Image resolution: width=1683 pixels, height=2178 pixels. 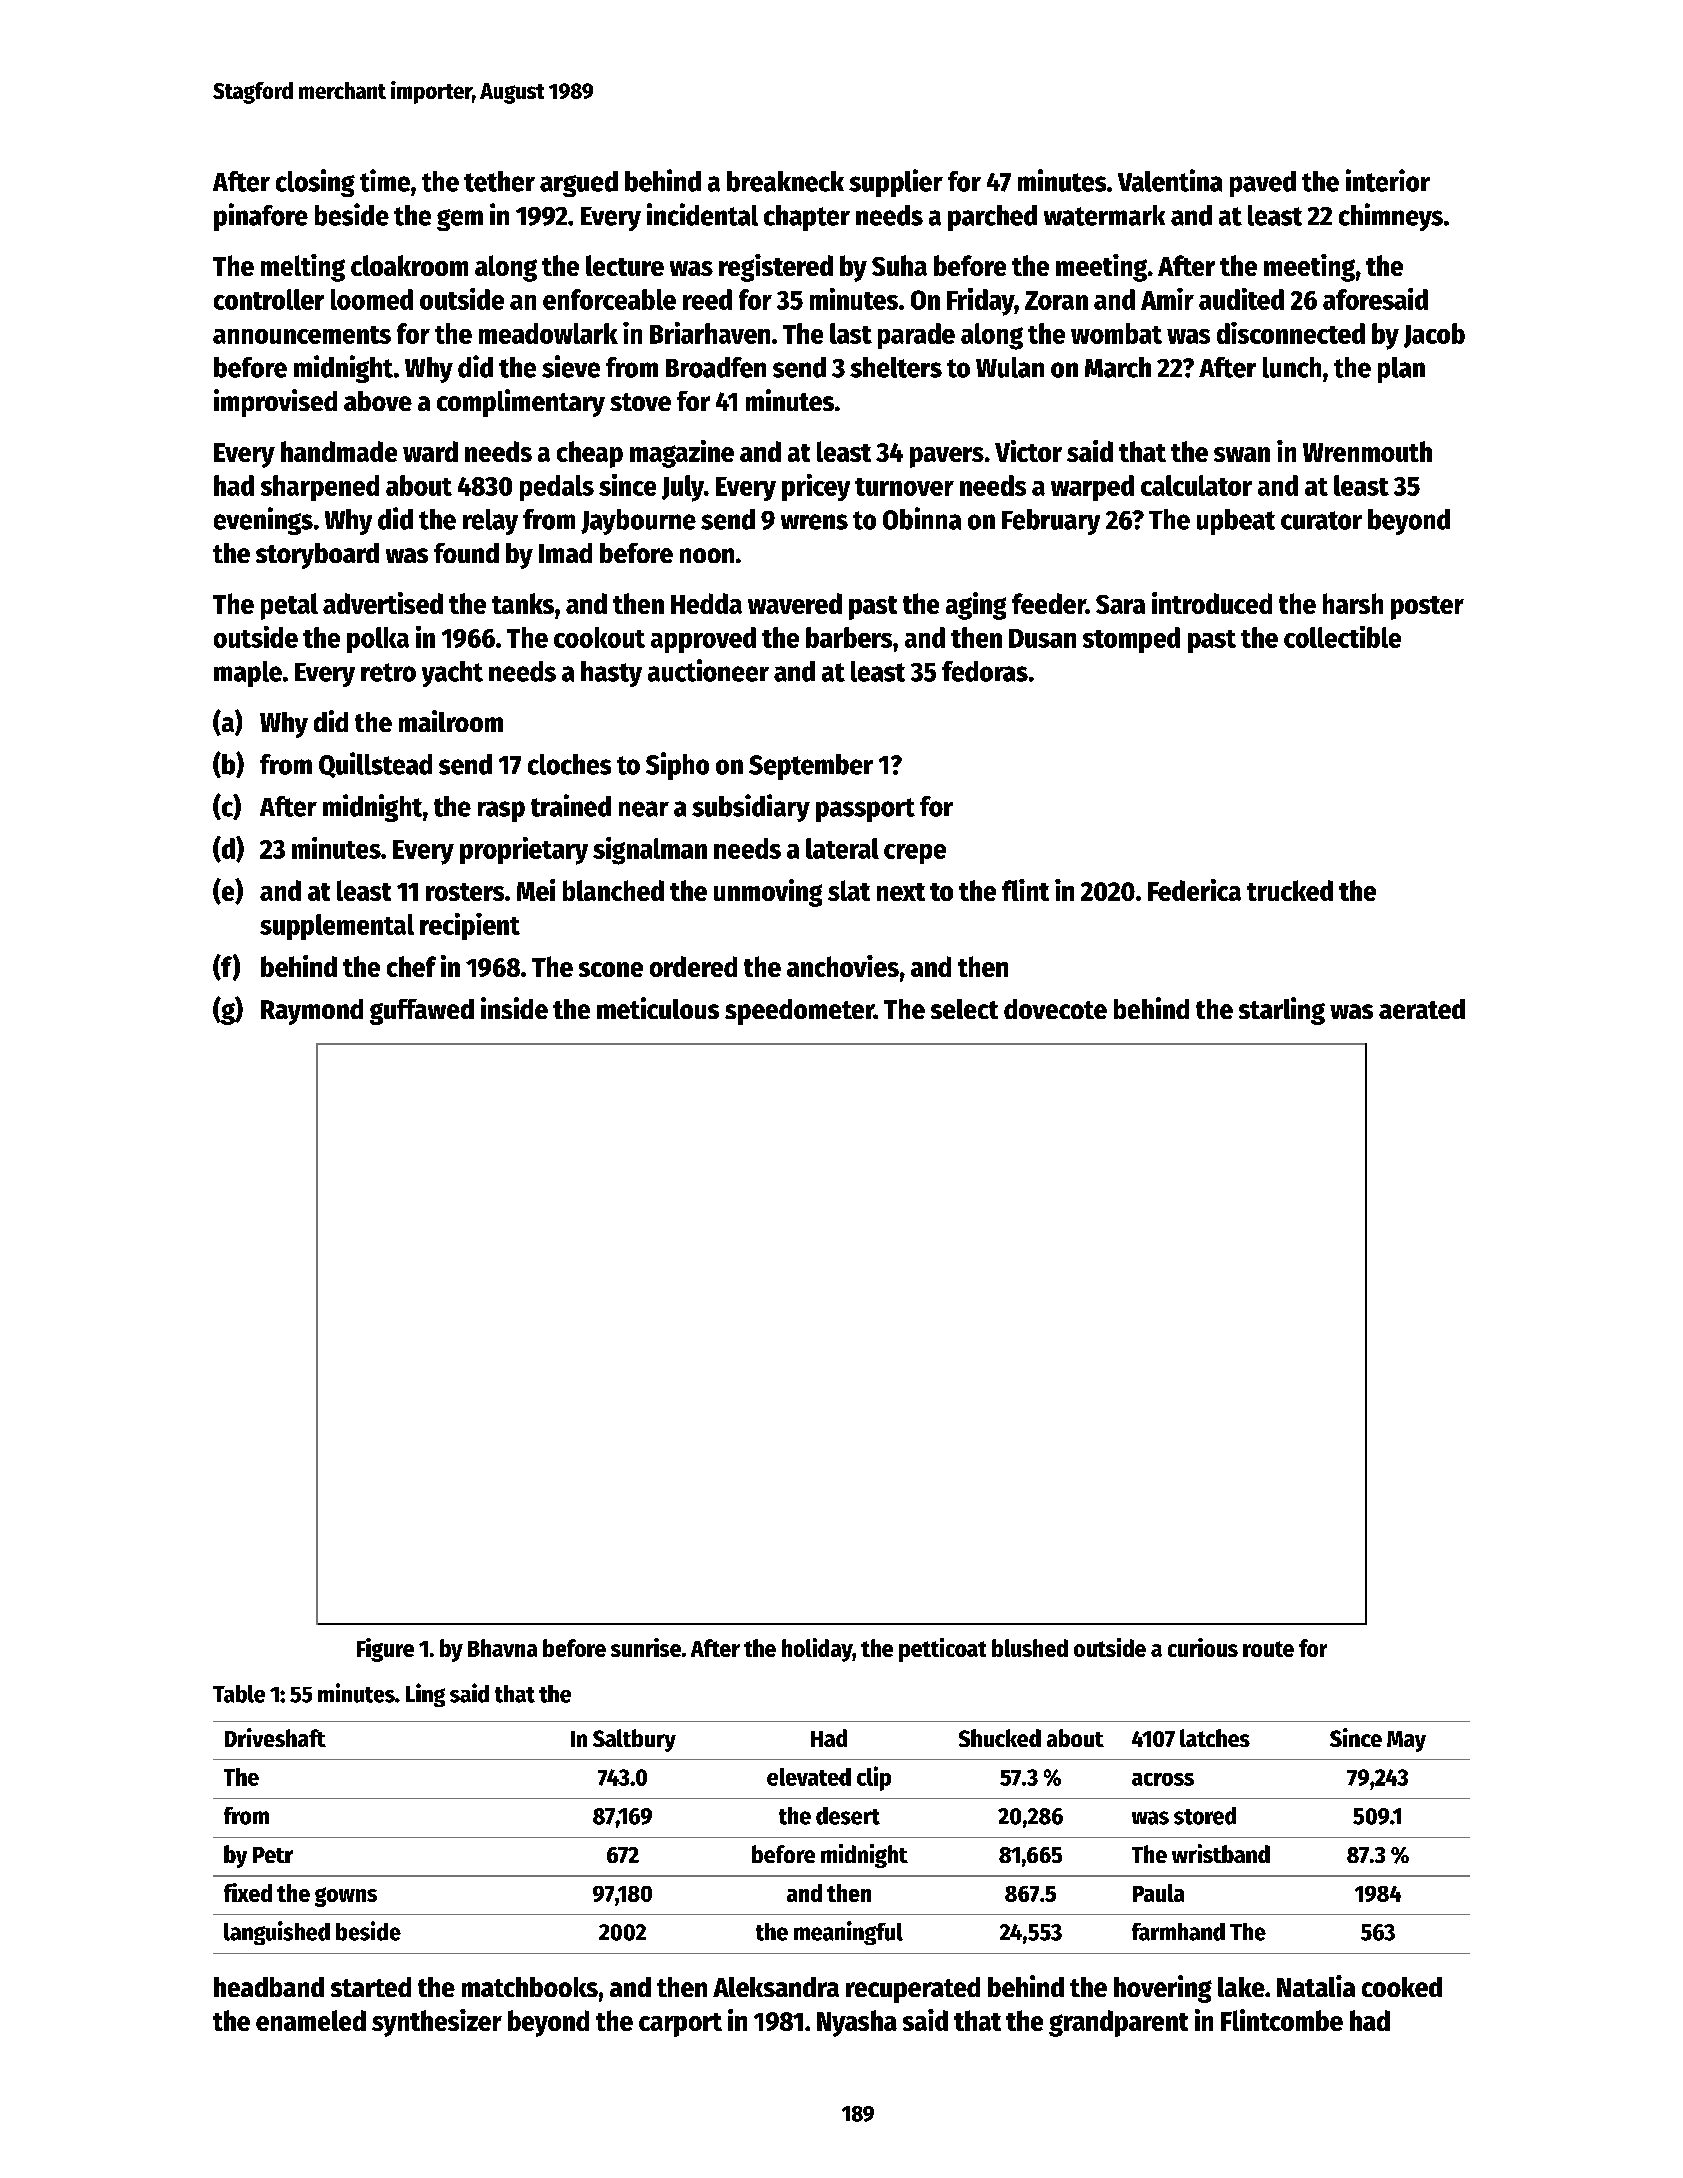 I want to click on route, so click(x=1268, y=1649).
